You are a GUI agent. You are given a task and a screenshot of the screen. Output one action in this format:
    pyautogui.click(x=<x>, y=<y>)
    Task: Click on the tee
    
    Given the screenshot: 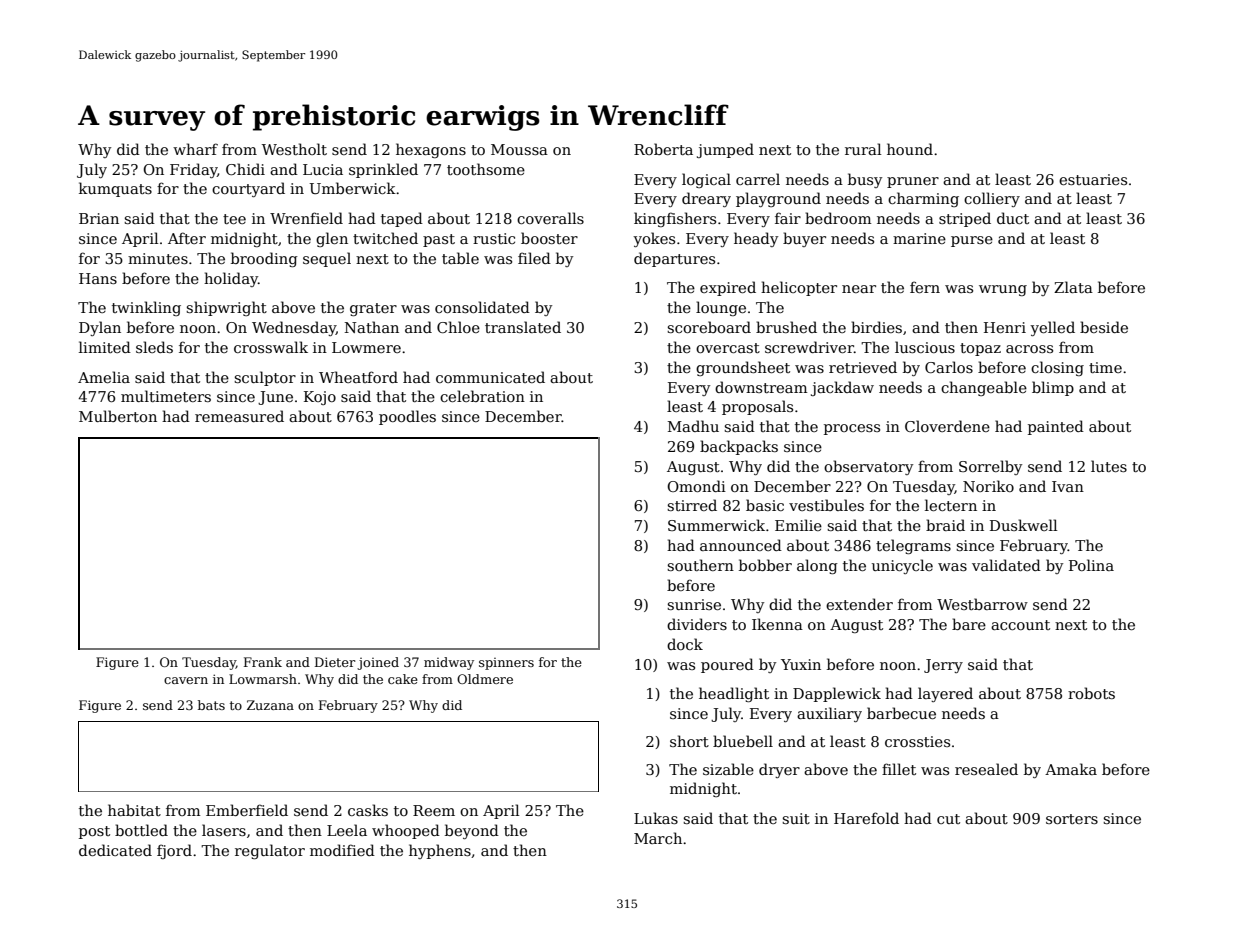 What is the action you would take?
    pyautogui.click(x=234, y=219)
